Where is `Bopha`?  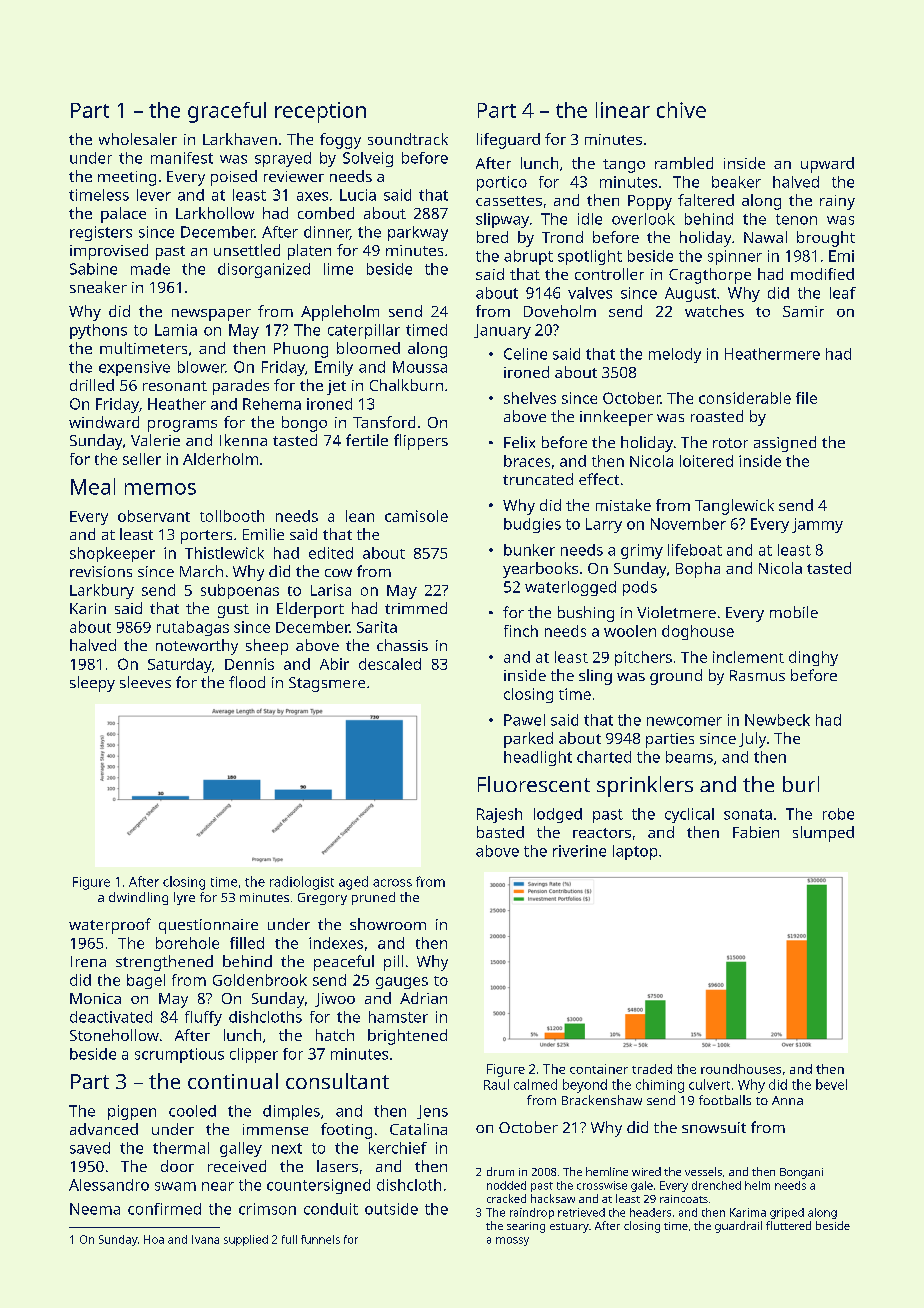
Bopha is located at coordinates (698, 570).
